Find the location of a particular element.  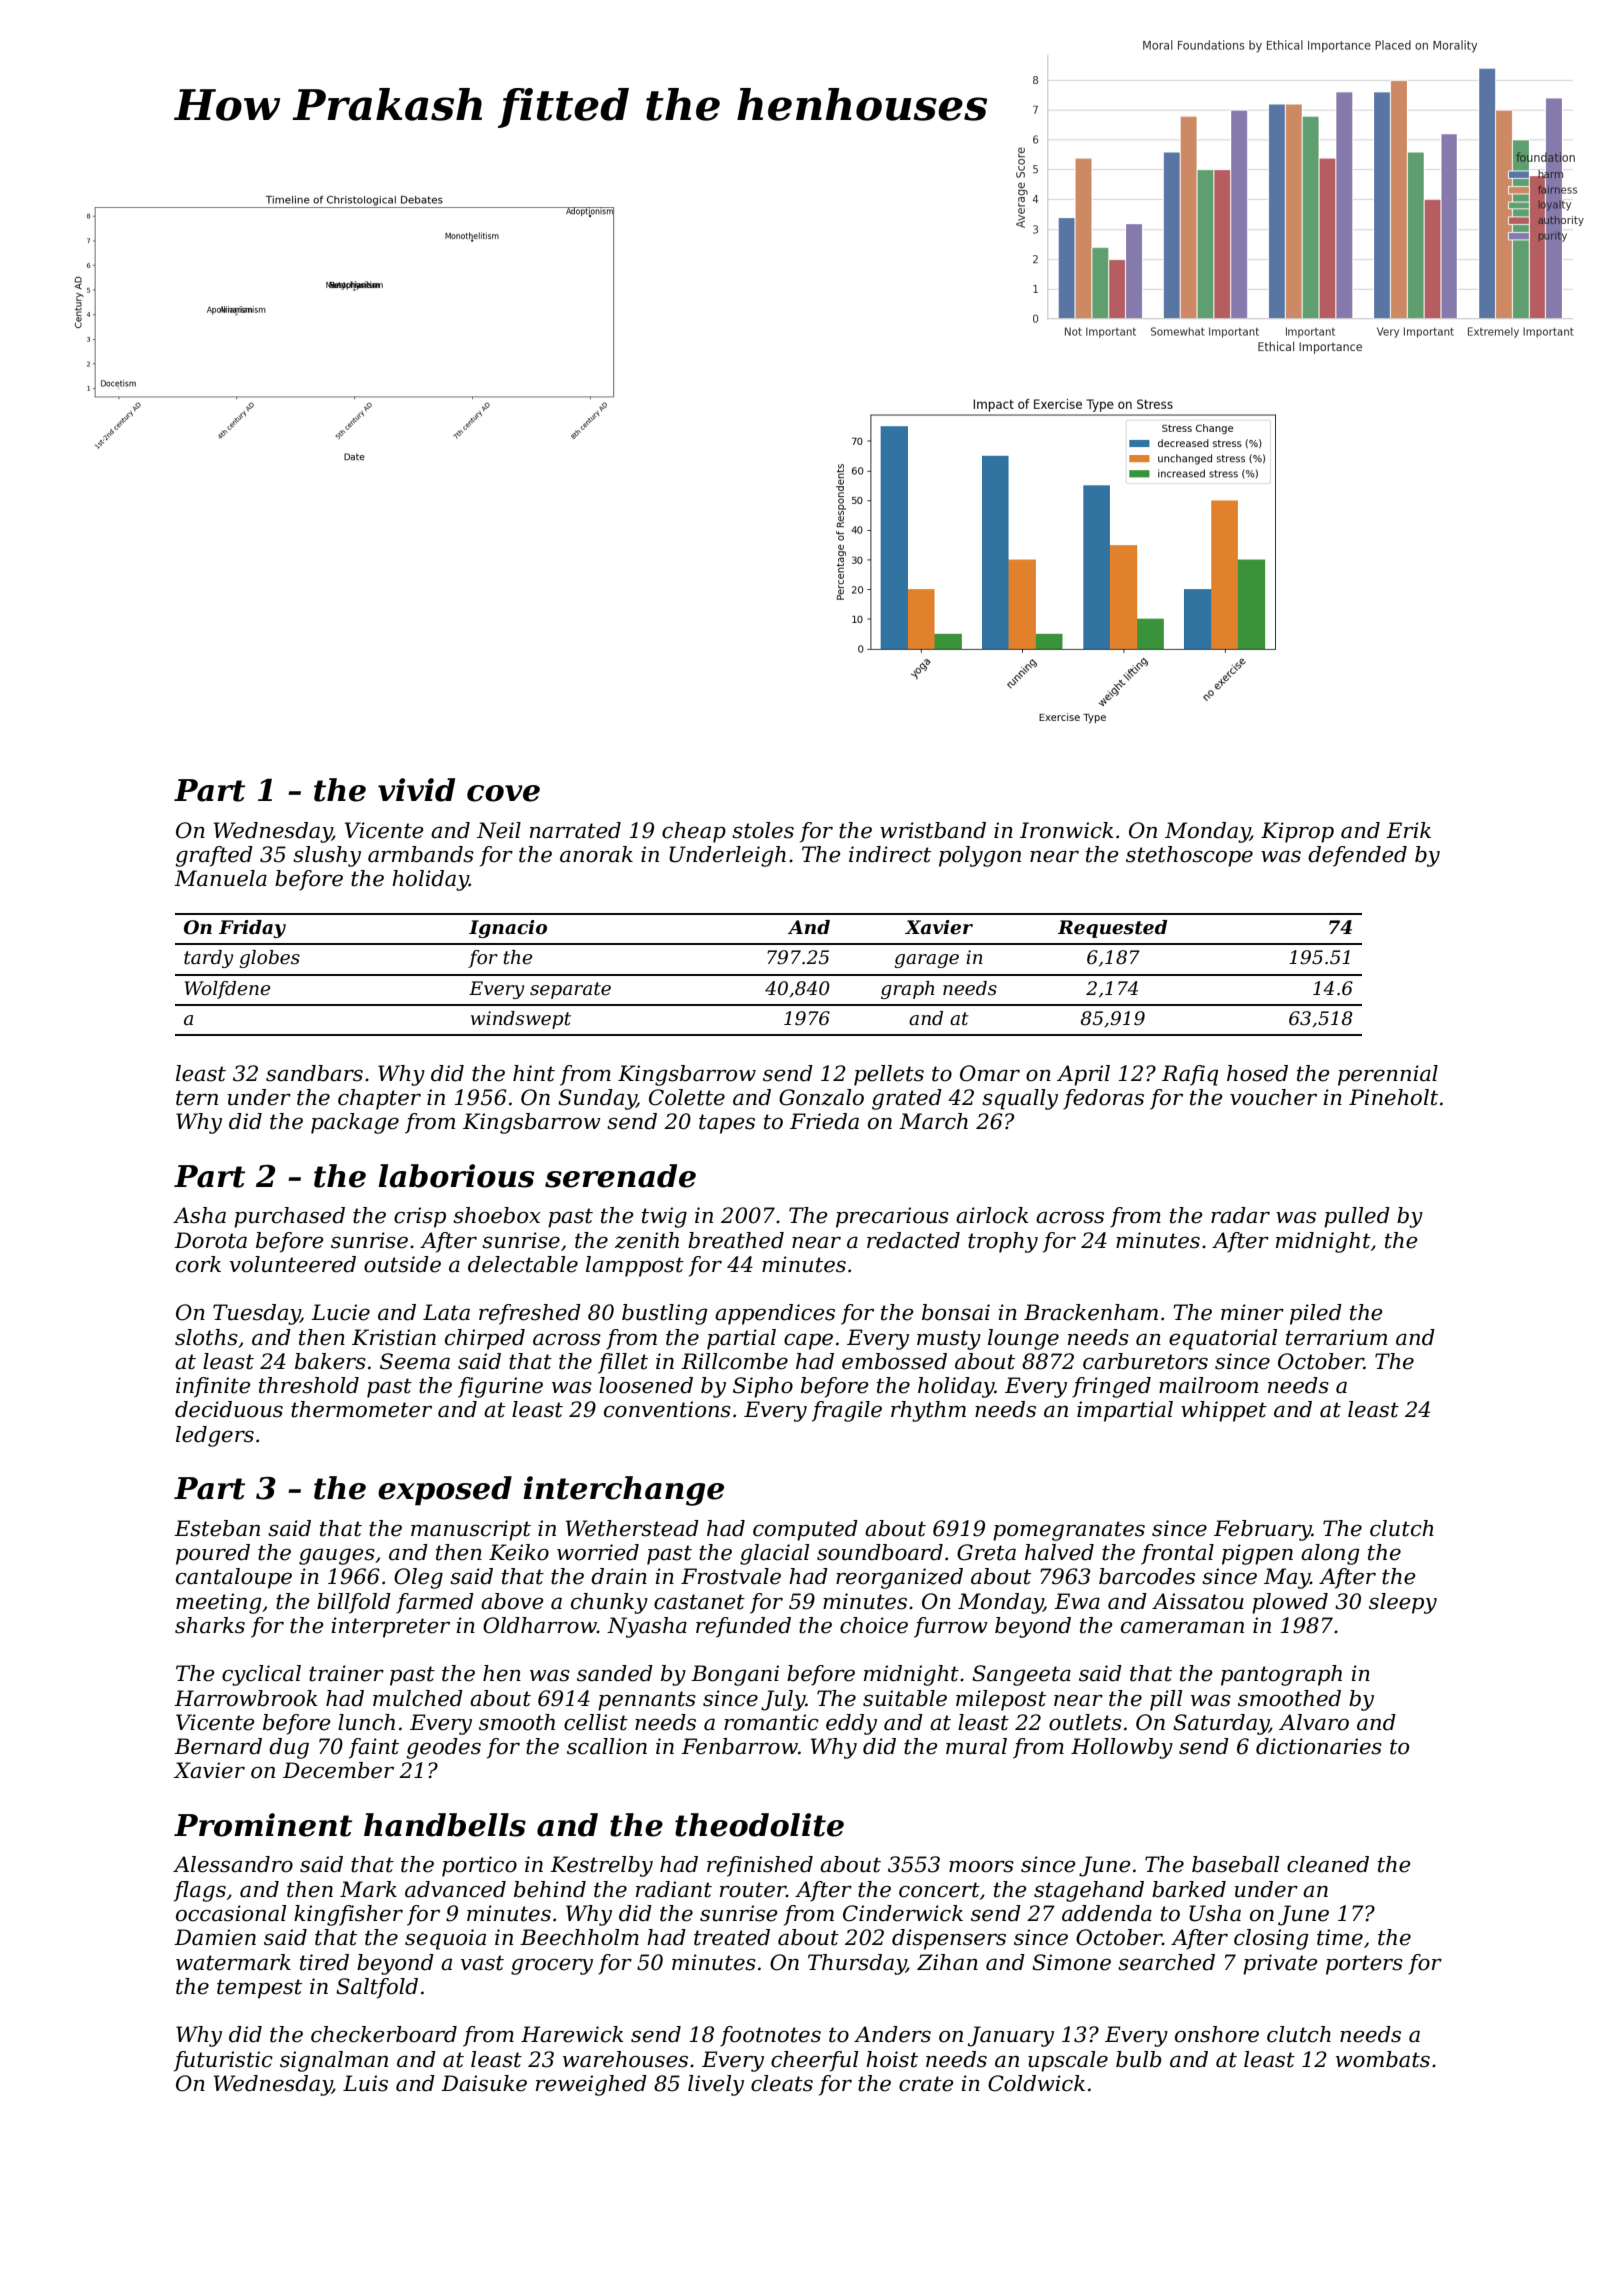

handbells is located at coordinates (445, 1825).
